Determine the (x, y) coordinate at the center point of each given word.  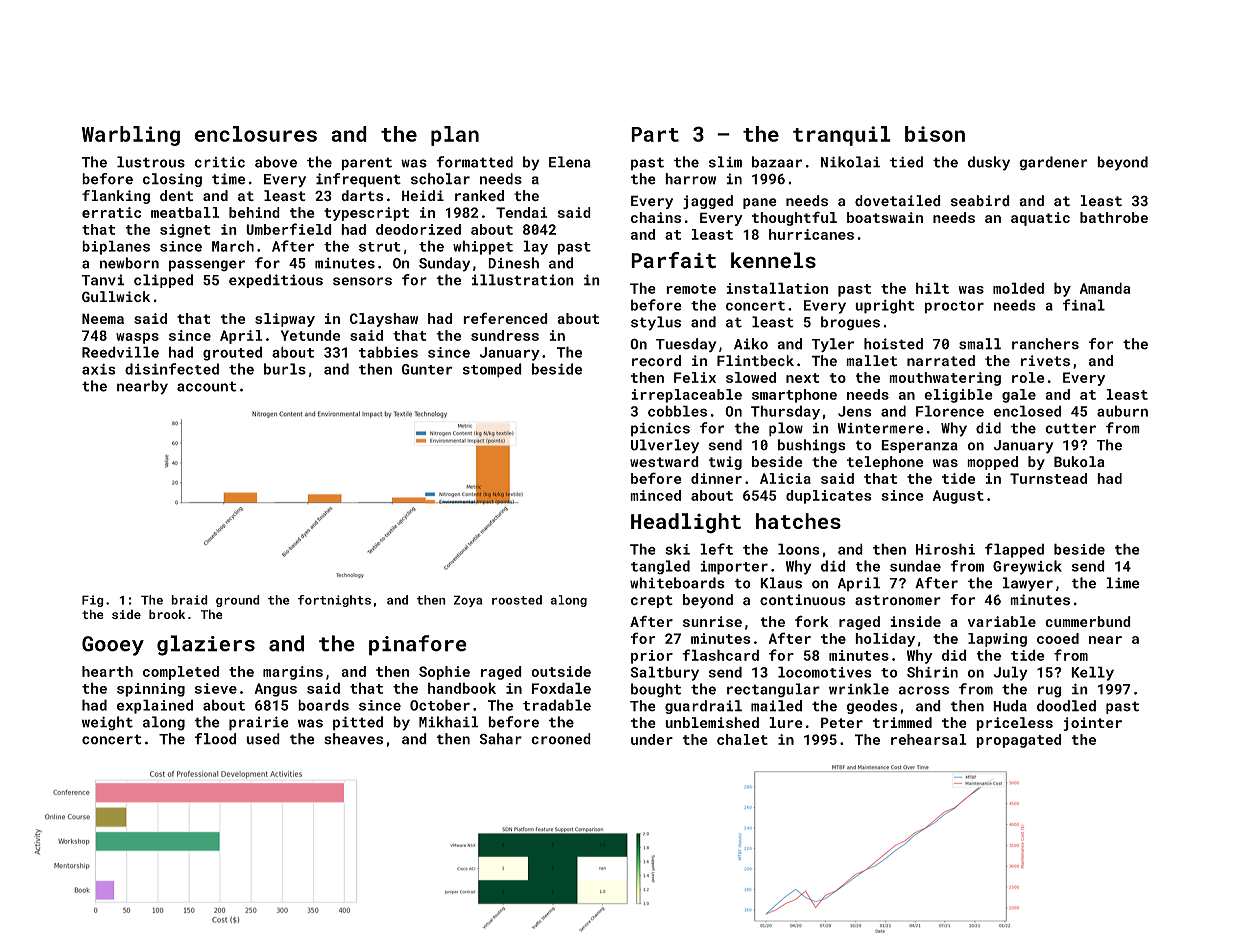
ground (238, 601)
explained (155, 706)
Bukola (1079, 461)
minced (655, 495)
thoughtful (794, 218)
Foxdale (561, 688)
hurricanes (811, 234)
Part (655, 134)
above (276, 162)
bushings (812, 446)
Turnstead (1048, 478)
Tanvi (102, 280)
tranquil (842, 136)
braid (189, 600)
